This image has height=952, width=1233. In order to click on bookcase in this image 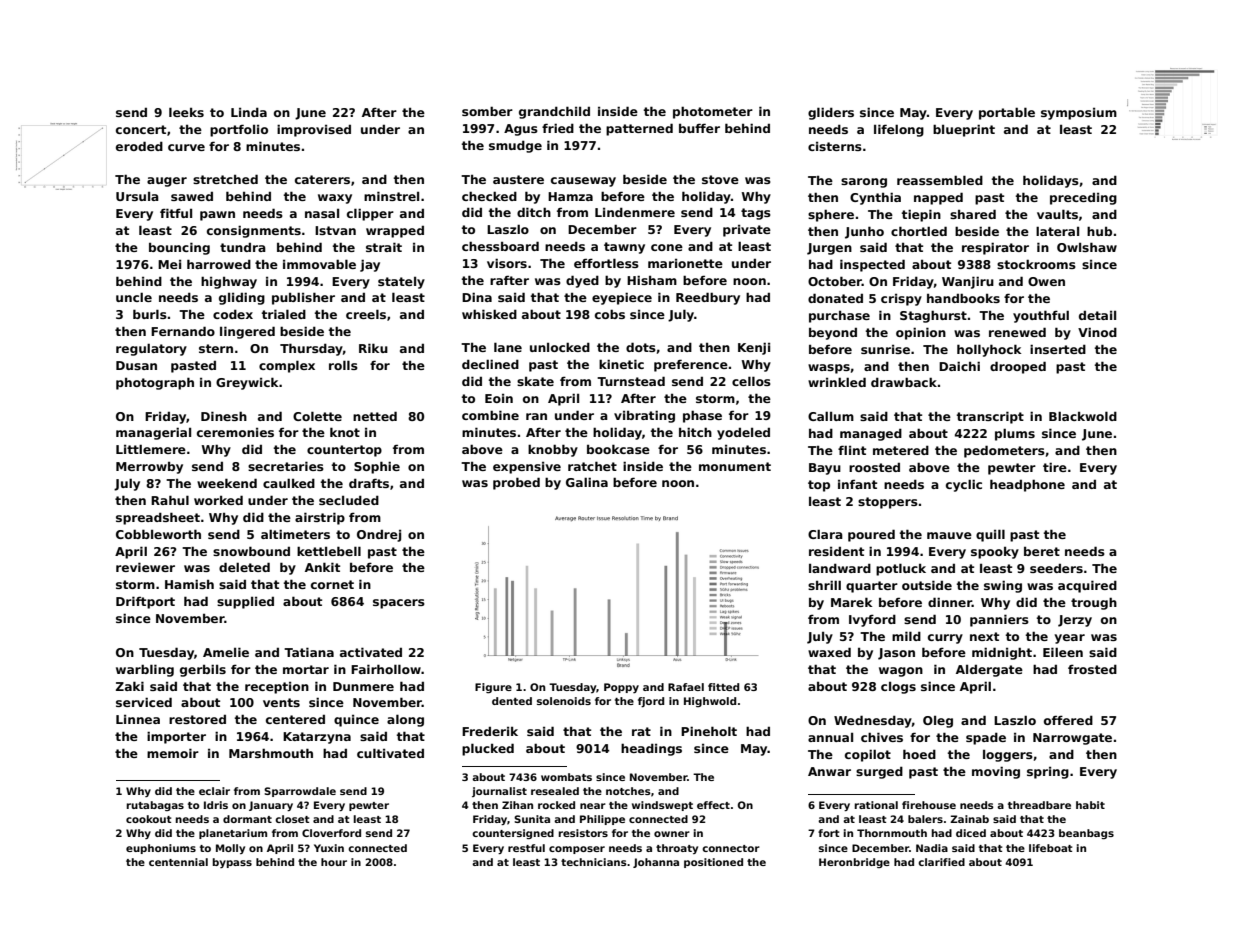, I will do `click(618, 449)`.
